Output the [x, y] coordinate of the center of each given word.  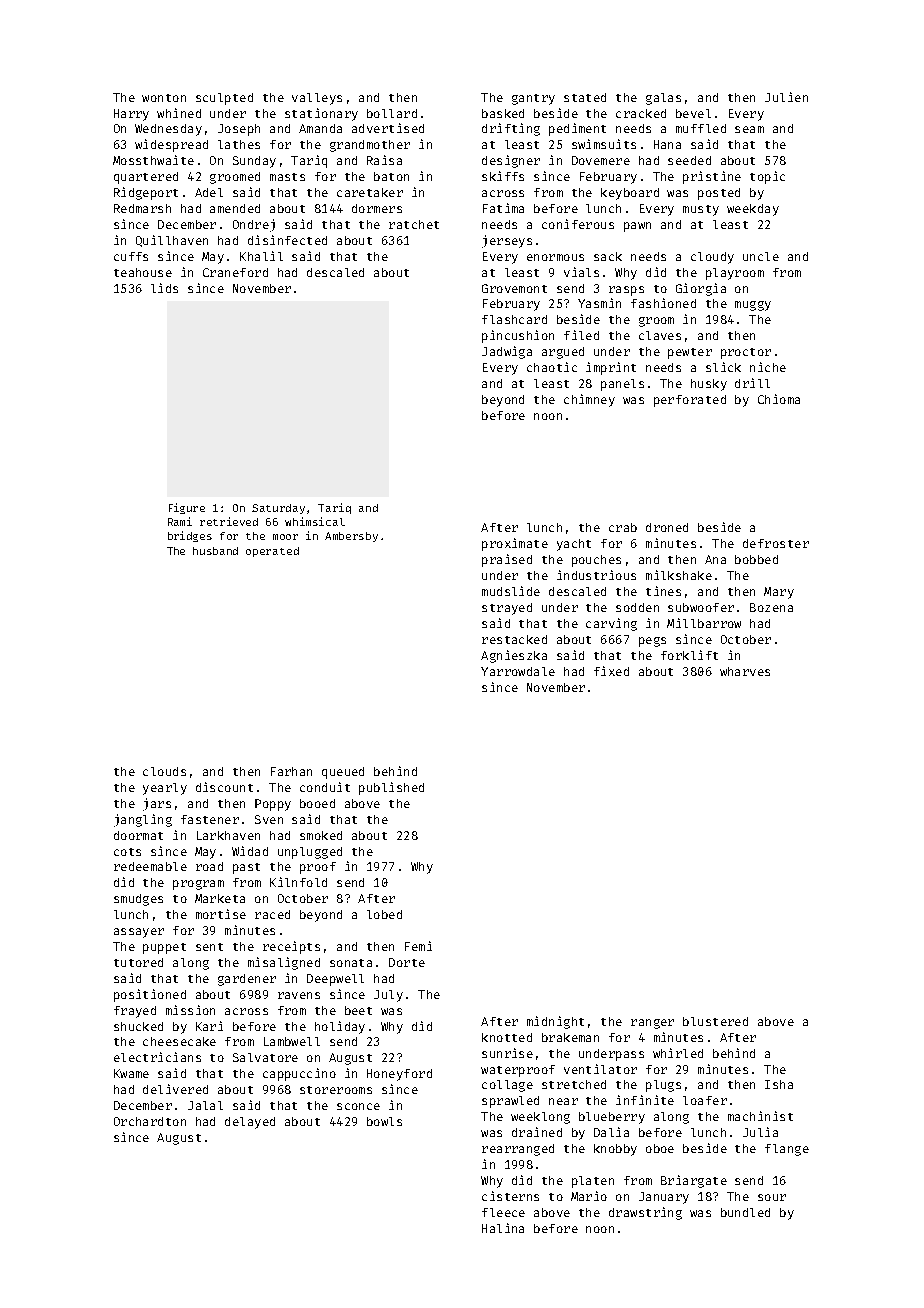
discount [224, 787]
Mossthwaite [153, 160]
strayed [507, 609]
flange [787, 1150]
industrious [596, 575]
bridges [190, 536]
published [391, 788]
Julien [786, 97]
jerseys [507, 241]
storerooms [336, 1090]
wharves [745, 671]
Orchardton [150, 1121]
